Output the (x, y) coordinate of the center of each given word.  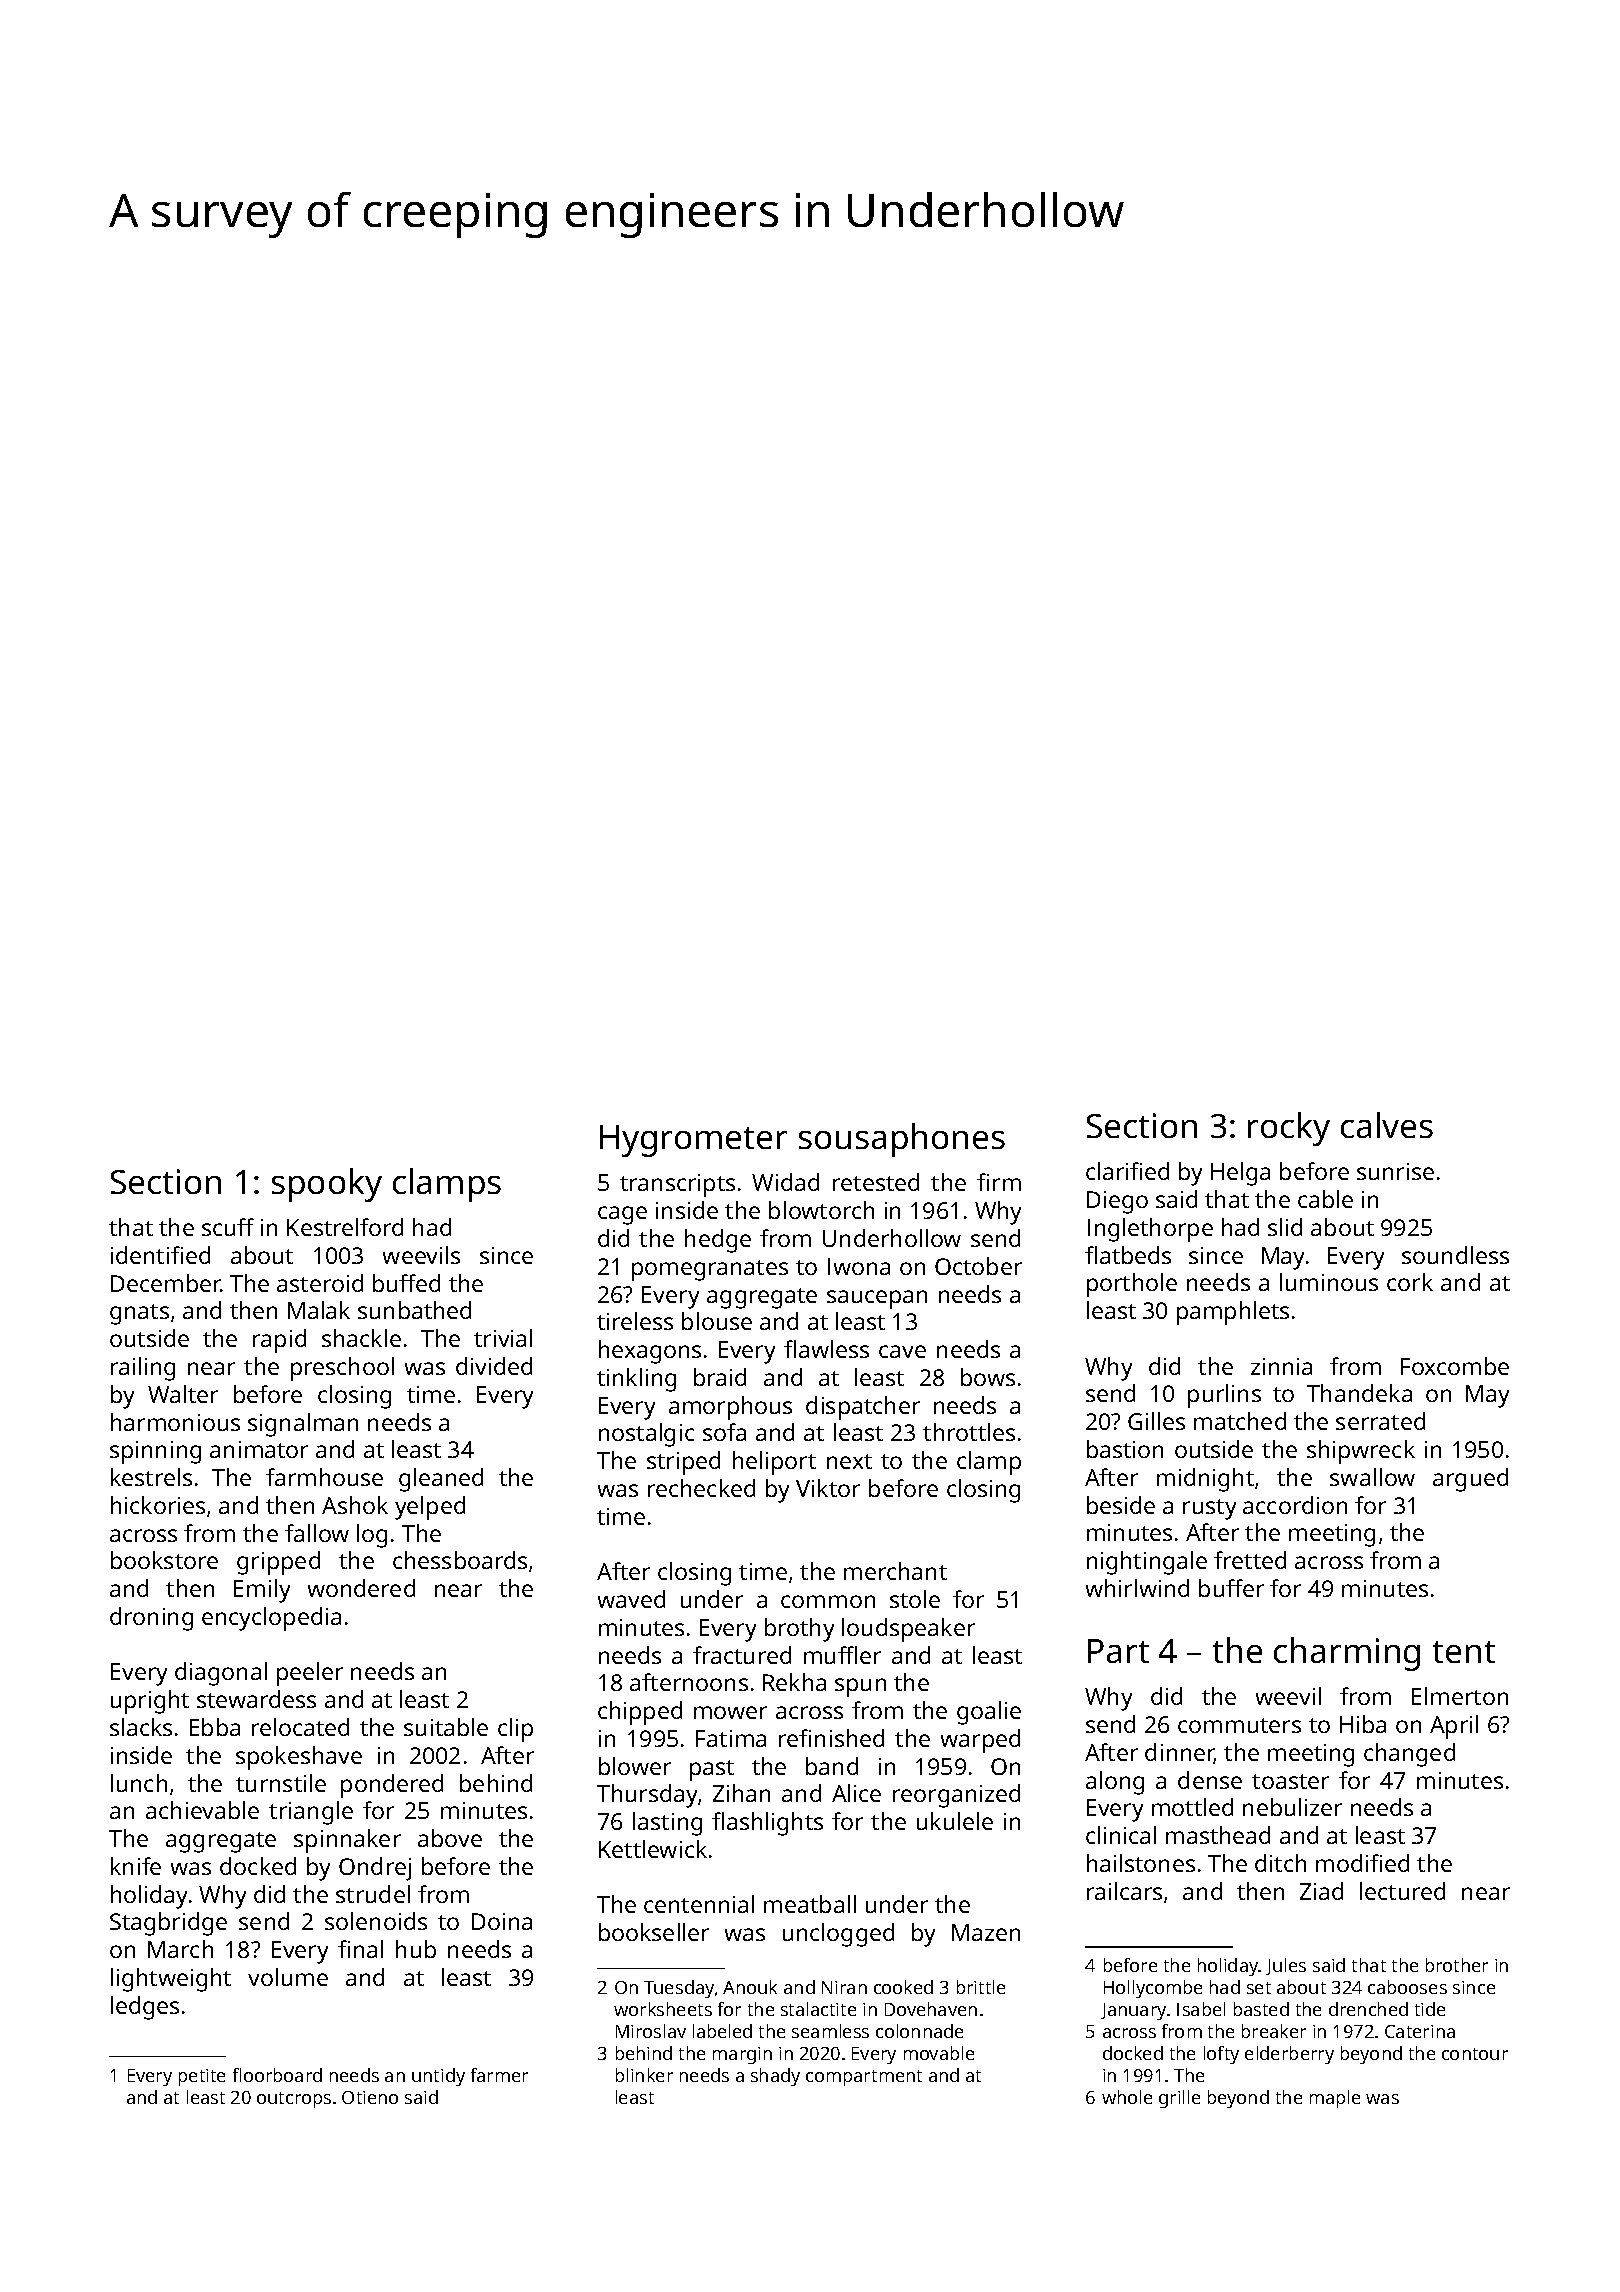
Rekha (794, 1682)
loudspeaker (908, 1630)
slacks (141, 1727)
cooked (903, 1987)
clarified (1127, 1171)
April (1454, 1727)
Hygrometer (693, 1141)
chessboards (460, 1560)
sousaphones (902, 1140)
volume (288, 1977)
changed (1409, 1755)
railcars (1124, 1891)
